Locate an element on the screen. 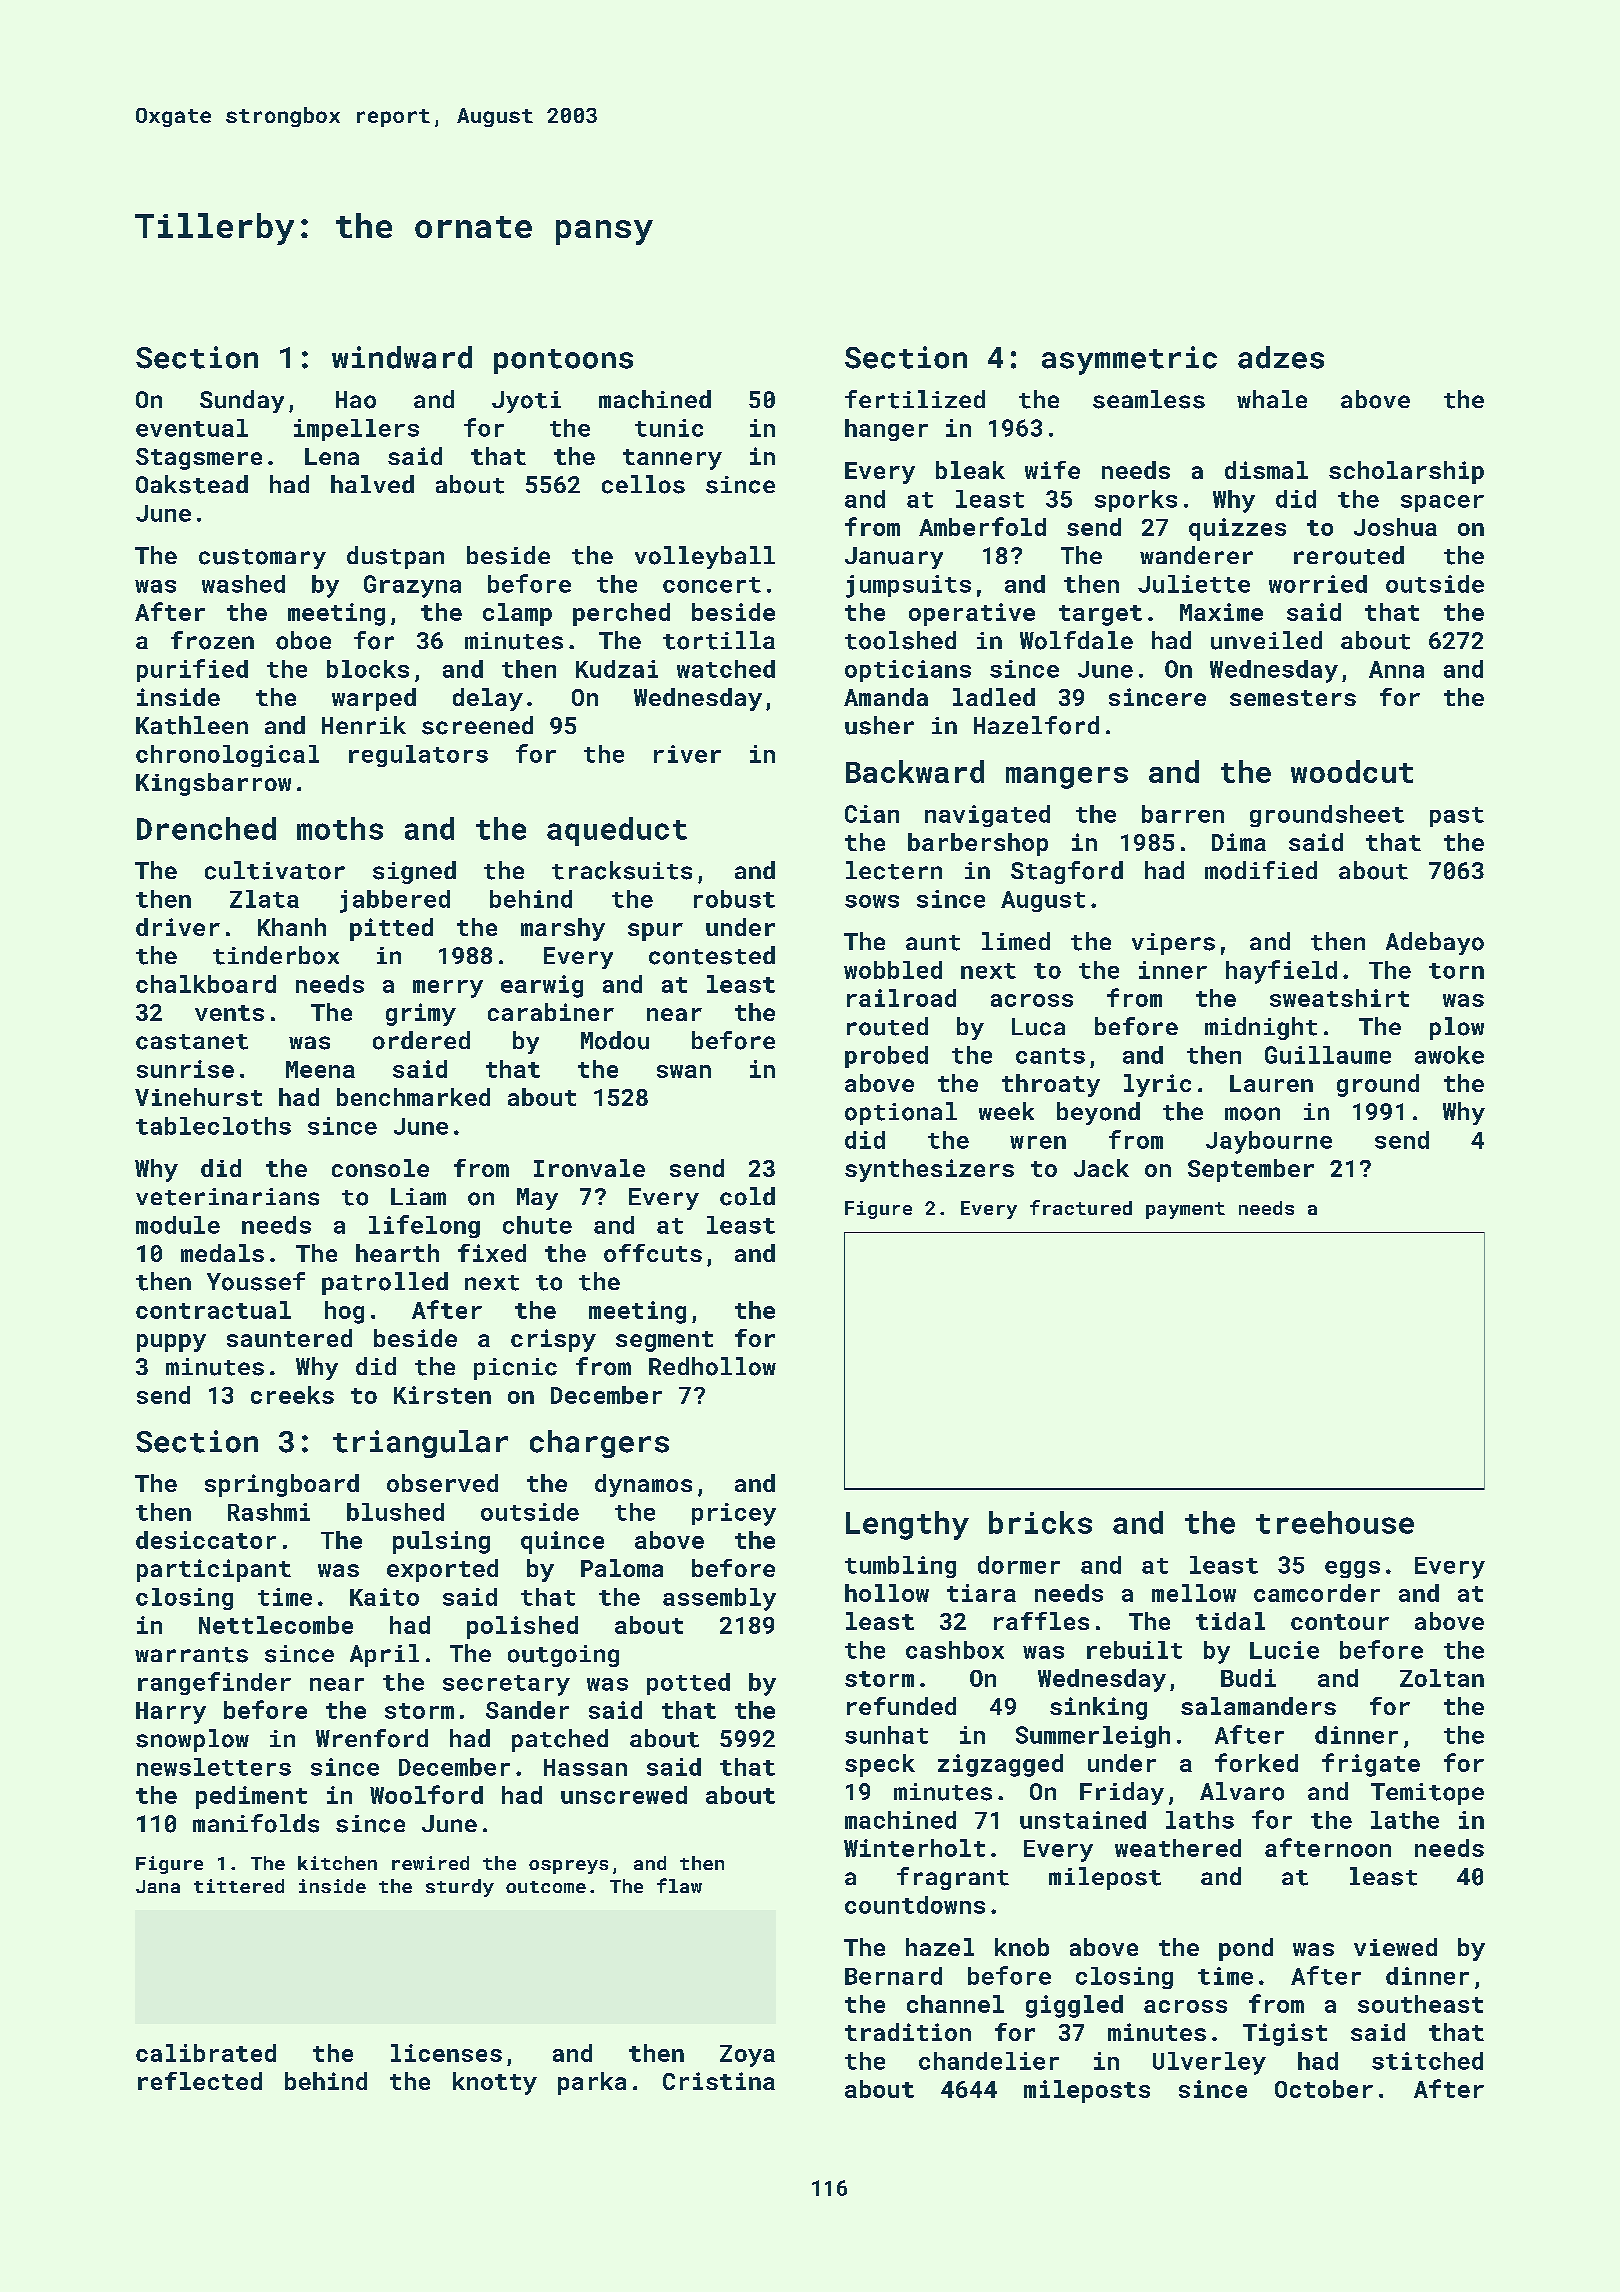 This screenshot has width=1620, height=2292. asymmetric is located at coordinates (1129, 360).
